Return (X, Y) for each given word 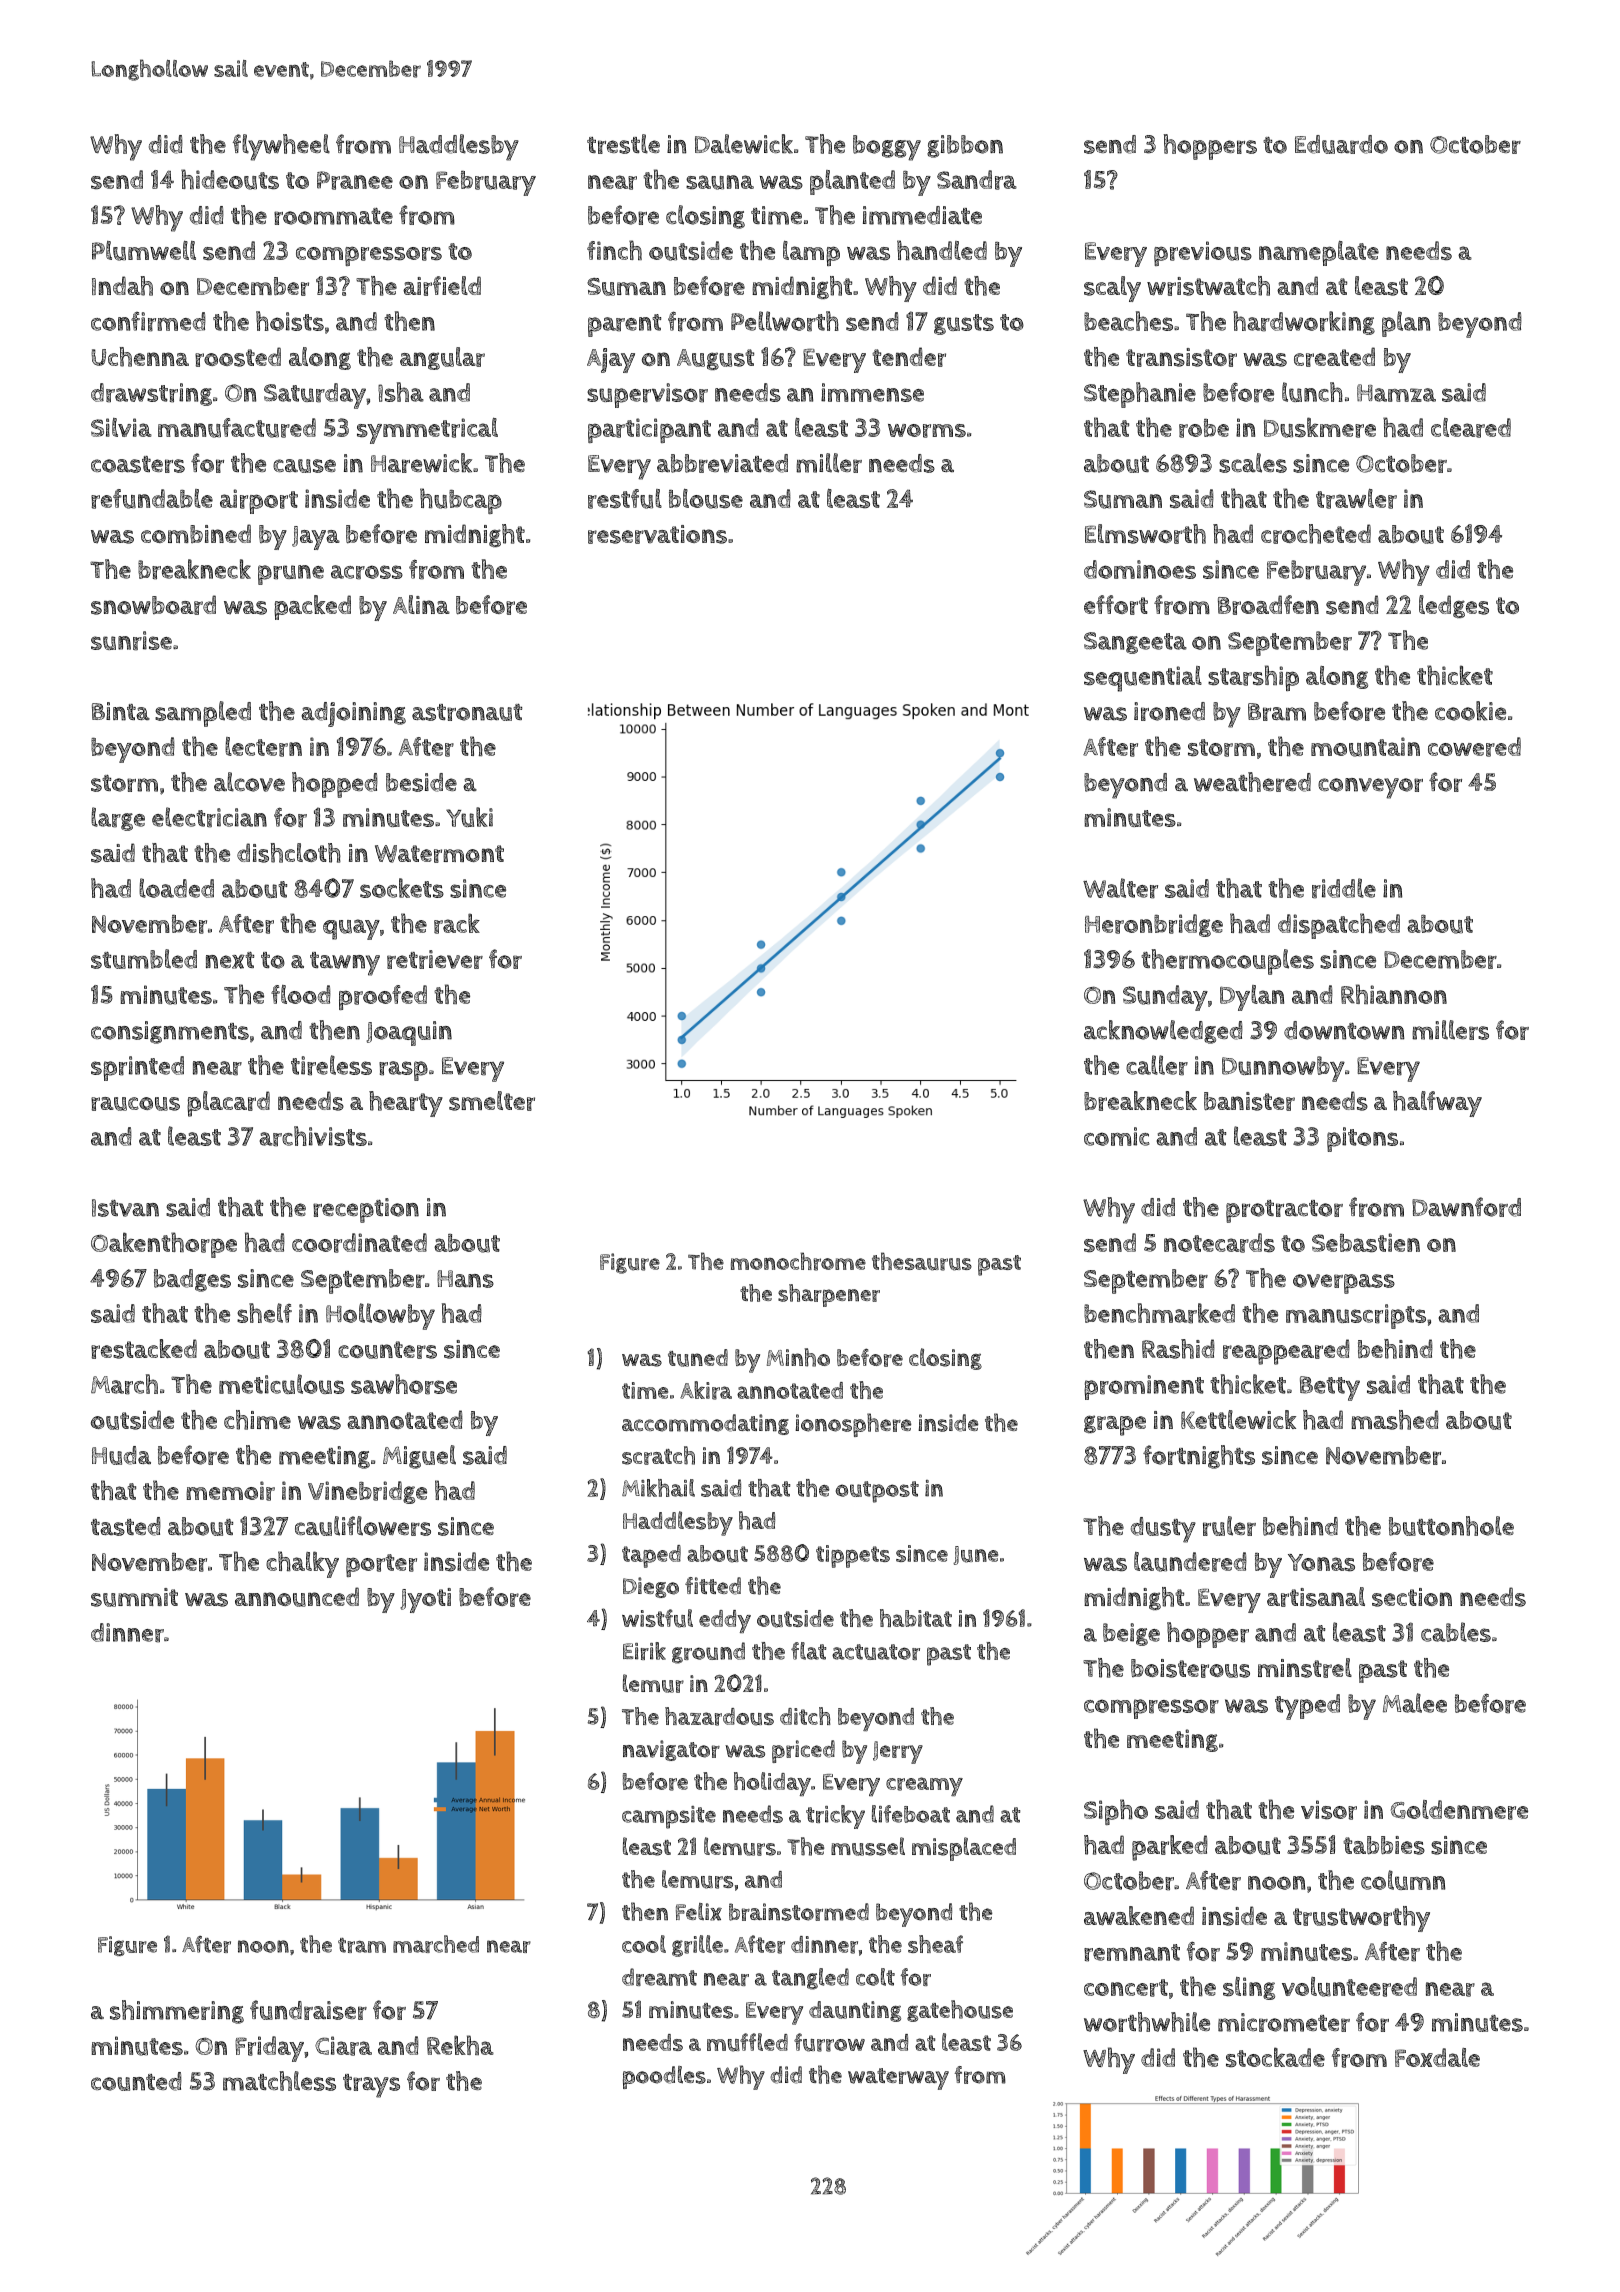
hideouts (230, 179)
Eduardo (1341, 144)
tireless (331, 1065)
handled (942, 250)
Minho (798, 1357)
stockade (1275, 2057)
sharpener (829, 1295)
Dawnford (1466, 1207)
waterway (898, 2079)
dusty (1163, 1530)
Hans (465, 1279)
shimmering (177, 2012)
